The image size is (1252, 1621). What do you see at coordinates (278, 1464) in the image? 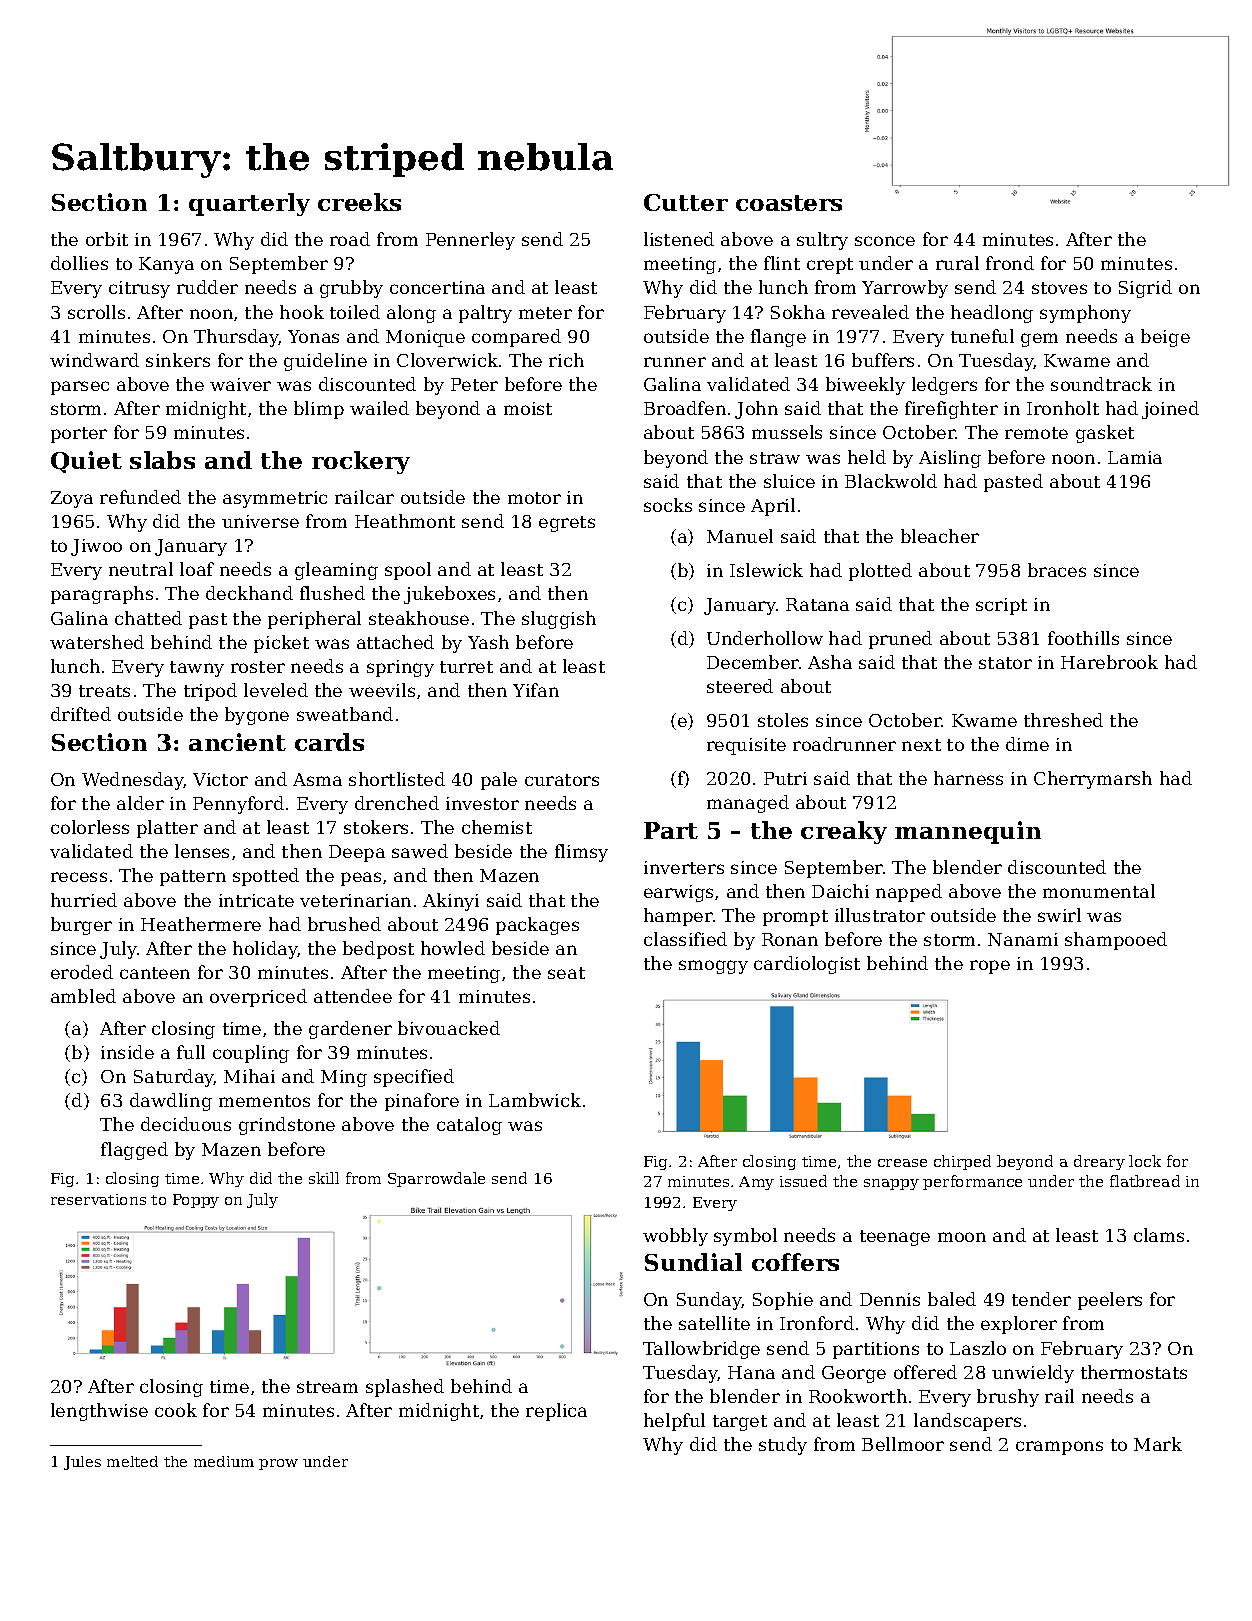
I see `prow` at bounding box center [278, 1464].
